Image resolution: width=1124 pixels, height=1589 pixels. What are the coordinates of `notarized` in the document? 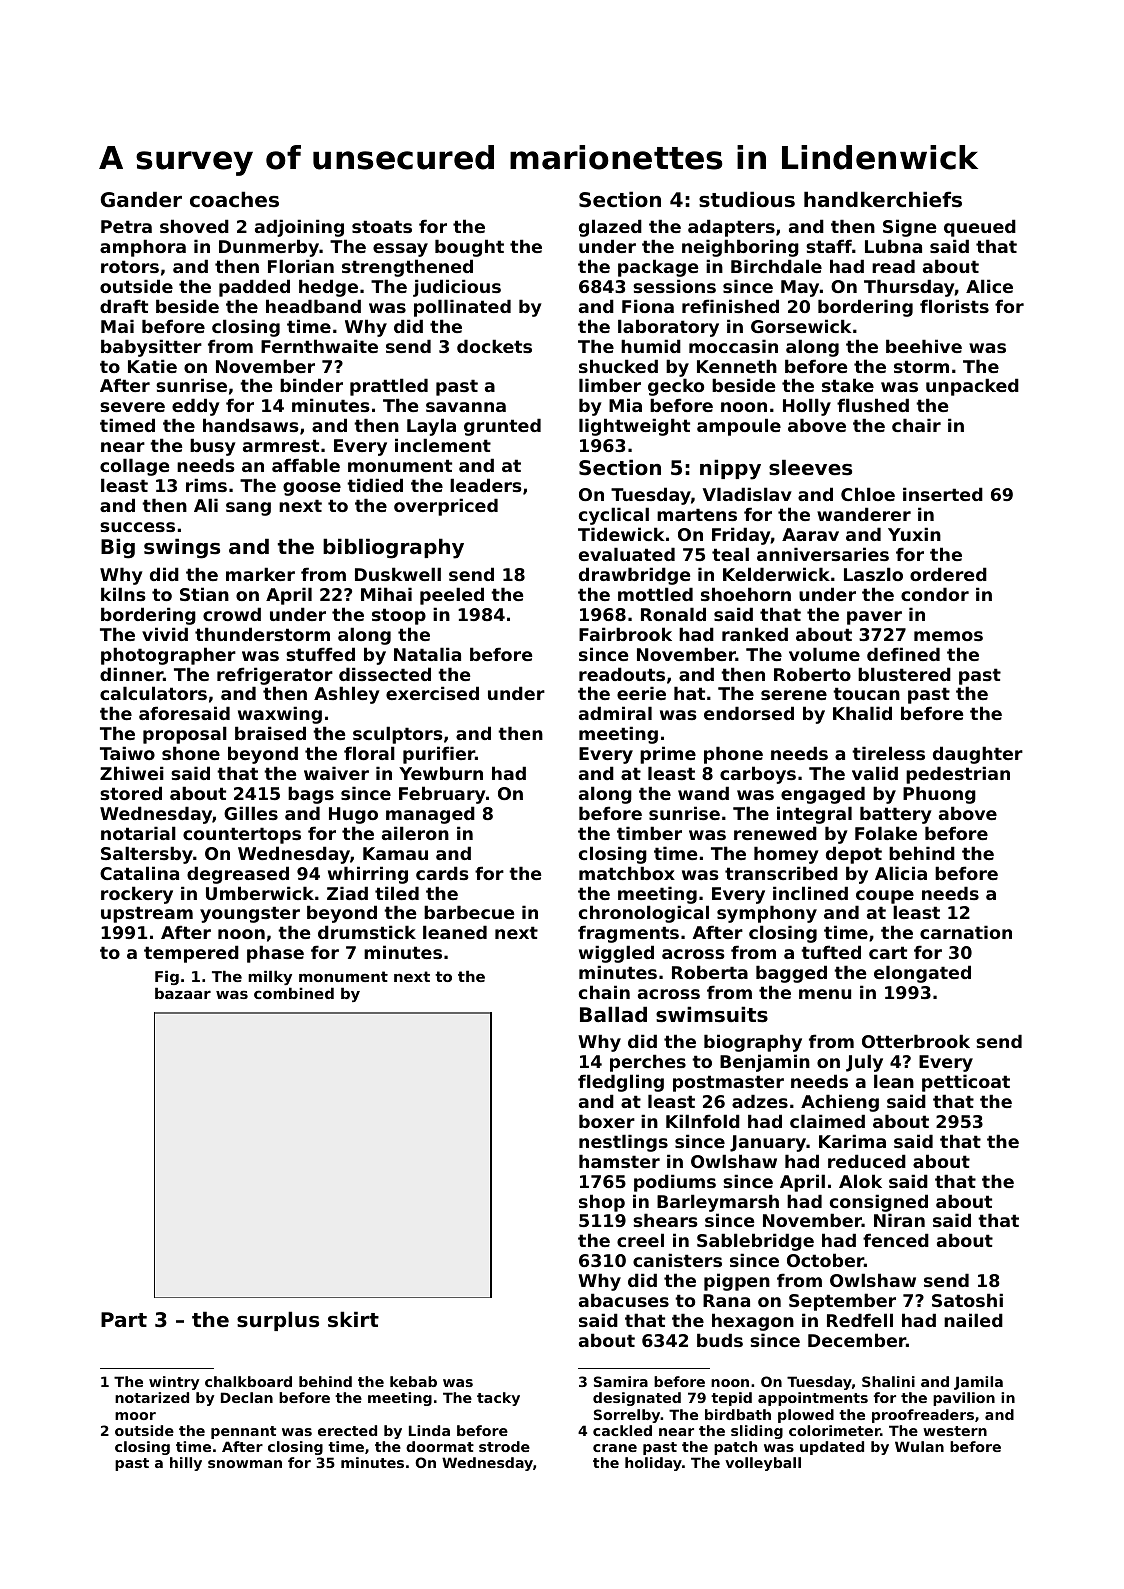 It's located at (152, 1397).
